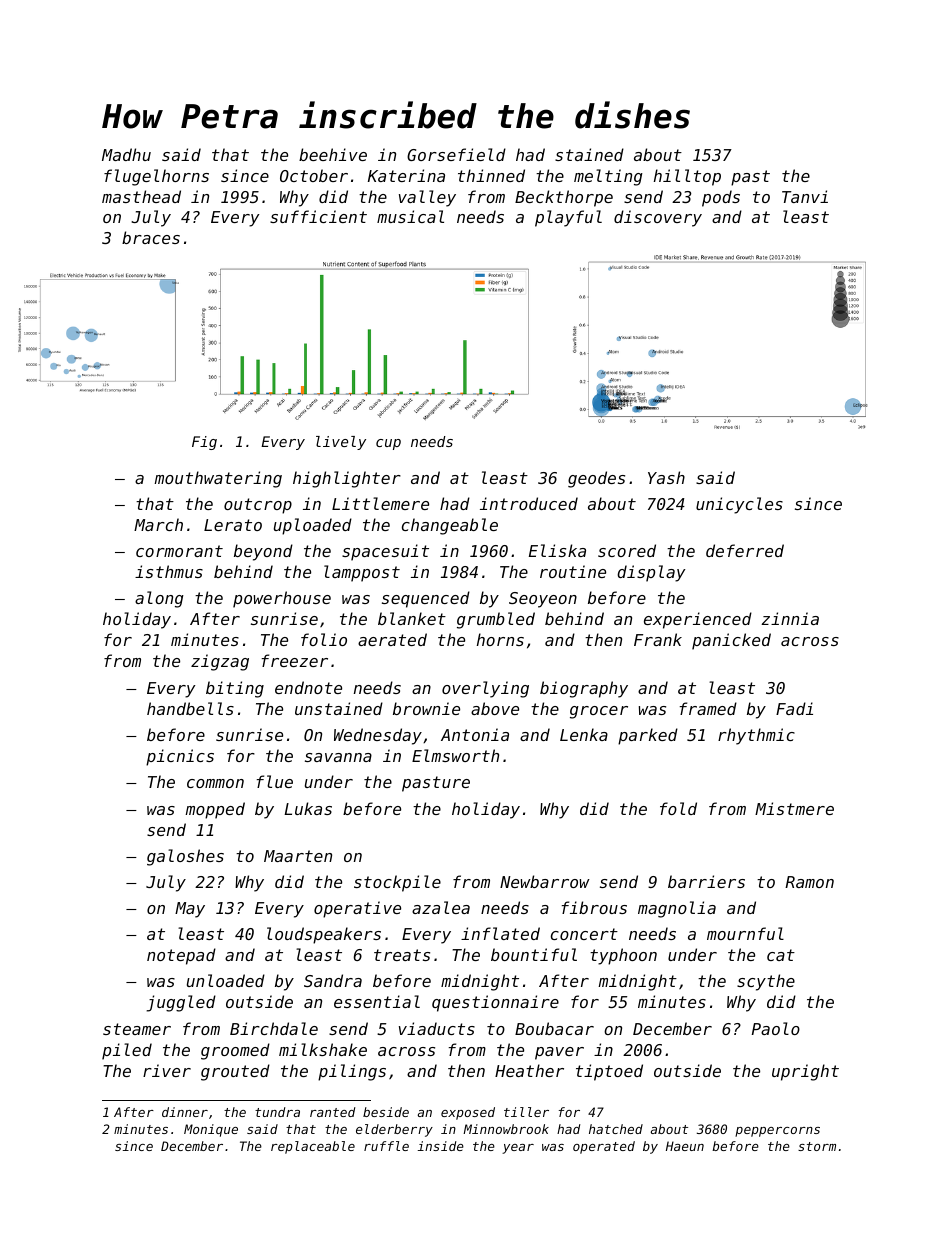  I want to click on juggled, so click(181, 1003).
